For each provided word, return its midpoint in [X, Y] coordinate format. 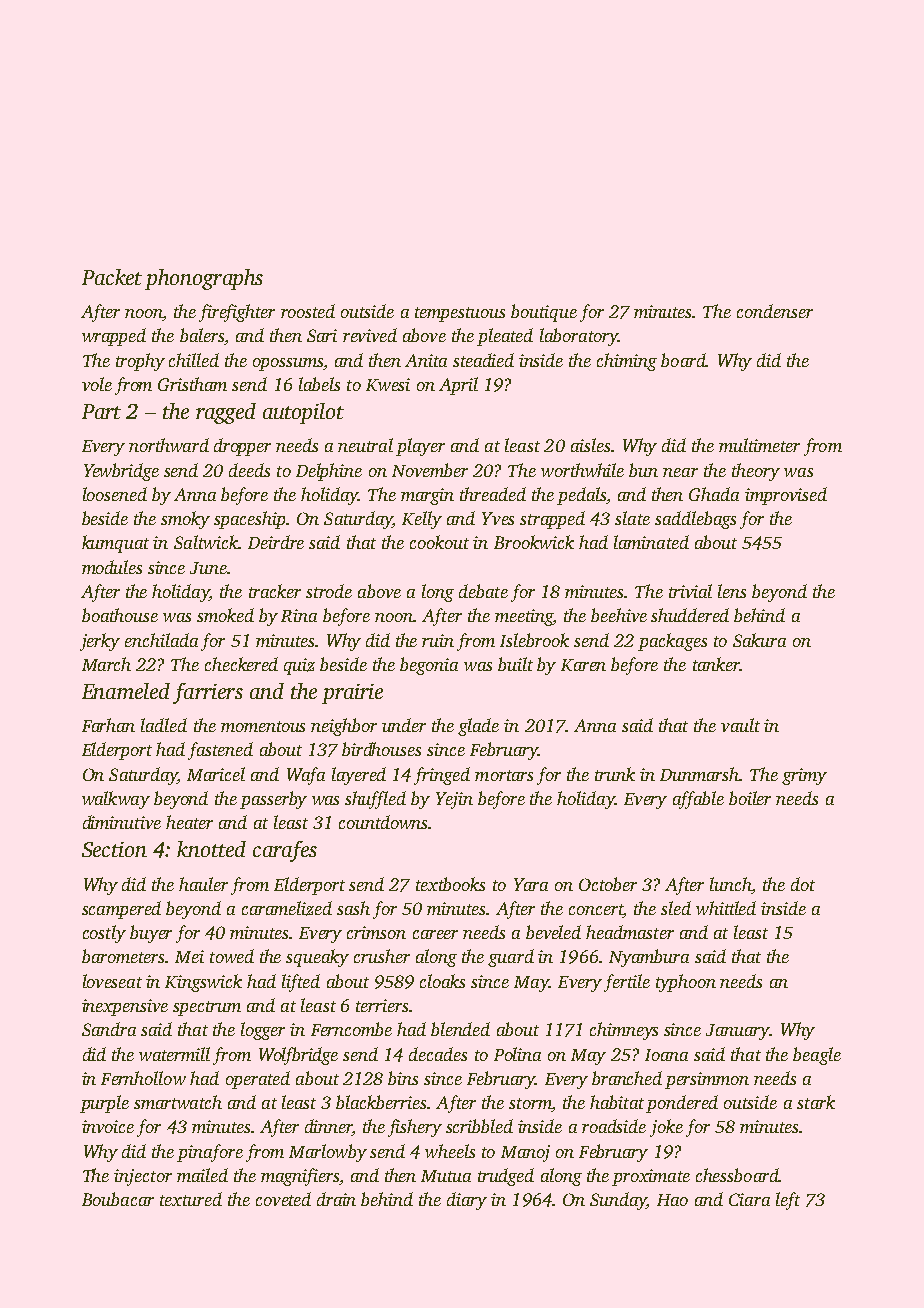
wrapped [114, 337]
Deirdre [276, 542]
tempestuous [460, 314]
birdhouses [381, 749]
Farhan [108, 725]
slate [632, 518]
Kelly [422, 520]
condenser [775, 311]
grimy [804, 776]
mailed [202, 1175]
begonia [429, 666]
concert [596, 911]
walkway [116, 800]
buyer [151, 934]
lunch [730, 884]
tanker [716, 664]
